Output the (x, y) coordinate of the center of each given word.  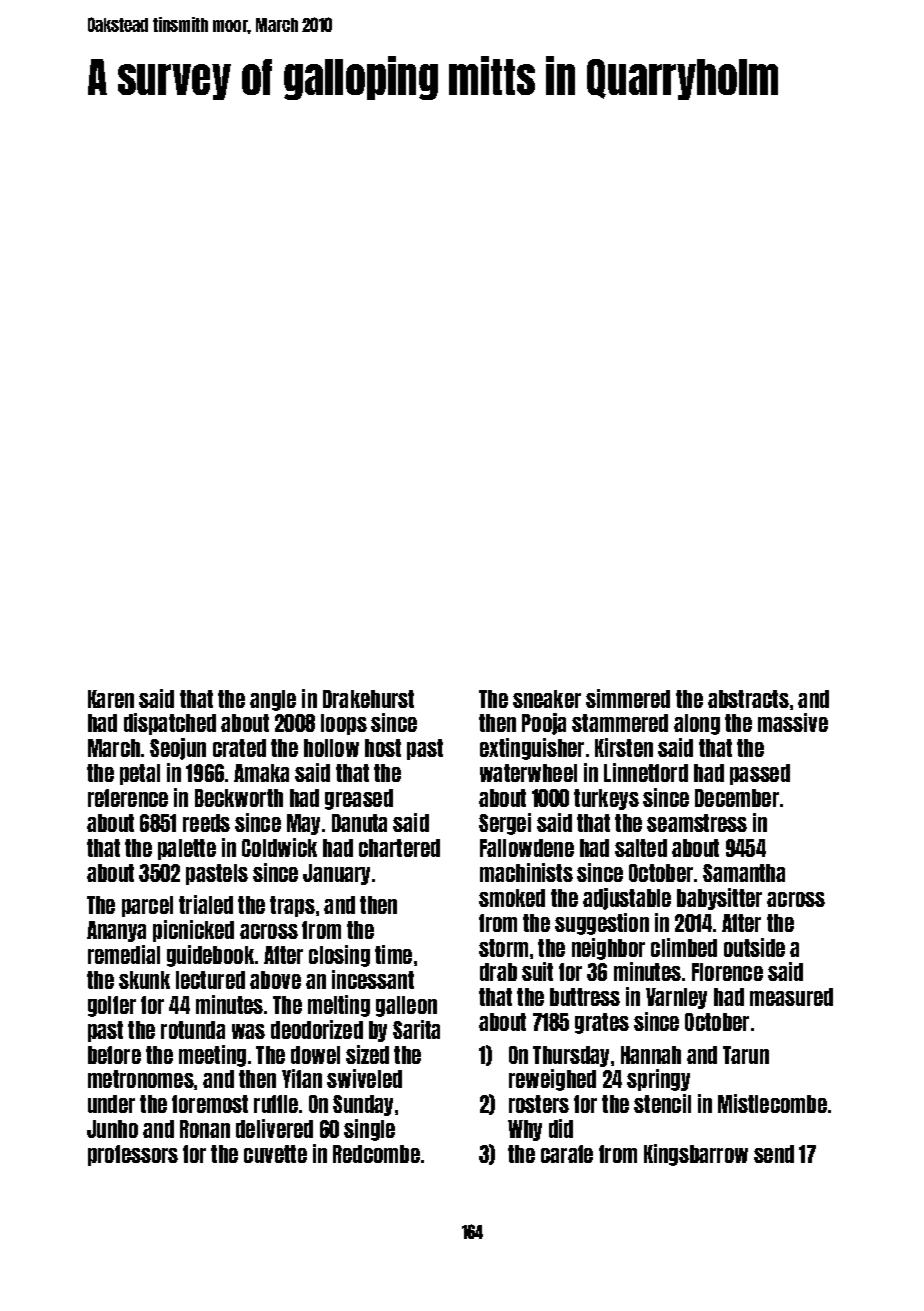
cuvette (275, 1154)
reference (128, 798)
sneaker (547, 699)
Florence (727, 972)
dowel (315, 1055)
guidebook (210, 956)
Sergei (505, 824)
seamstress (697, 823)
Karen (111, 699)
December (737, 798)
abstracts (748, 699)
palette (187, 849)
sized (367, 1054)
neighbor (608, 949)
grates (602, 1023)
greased (359, 799)
